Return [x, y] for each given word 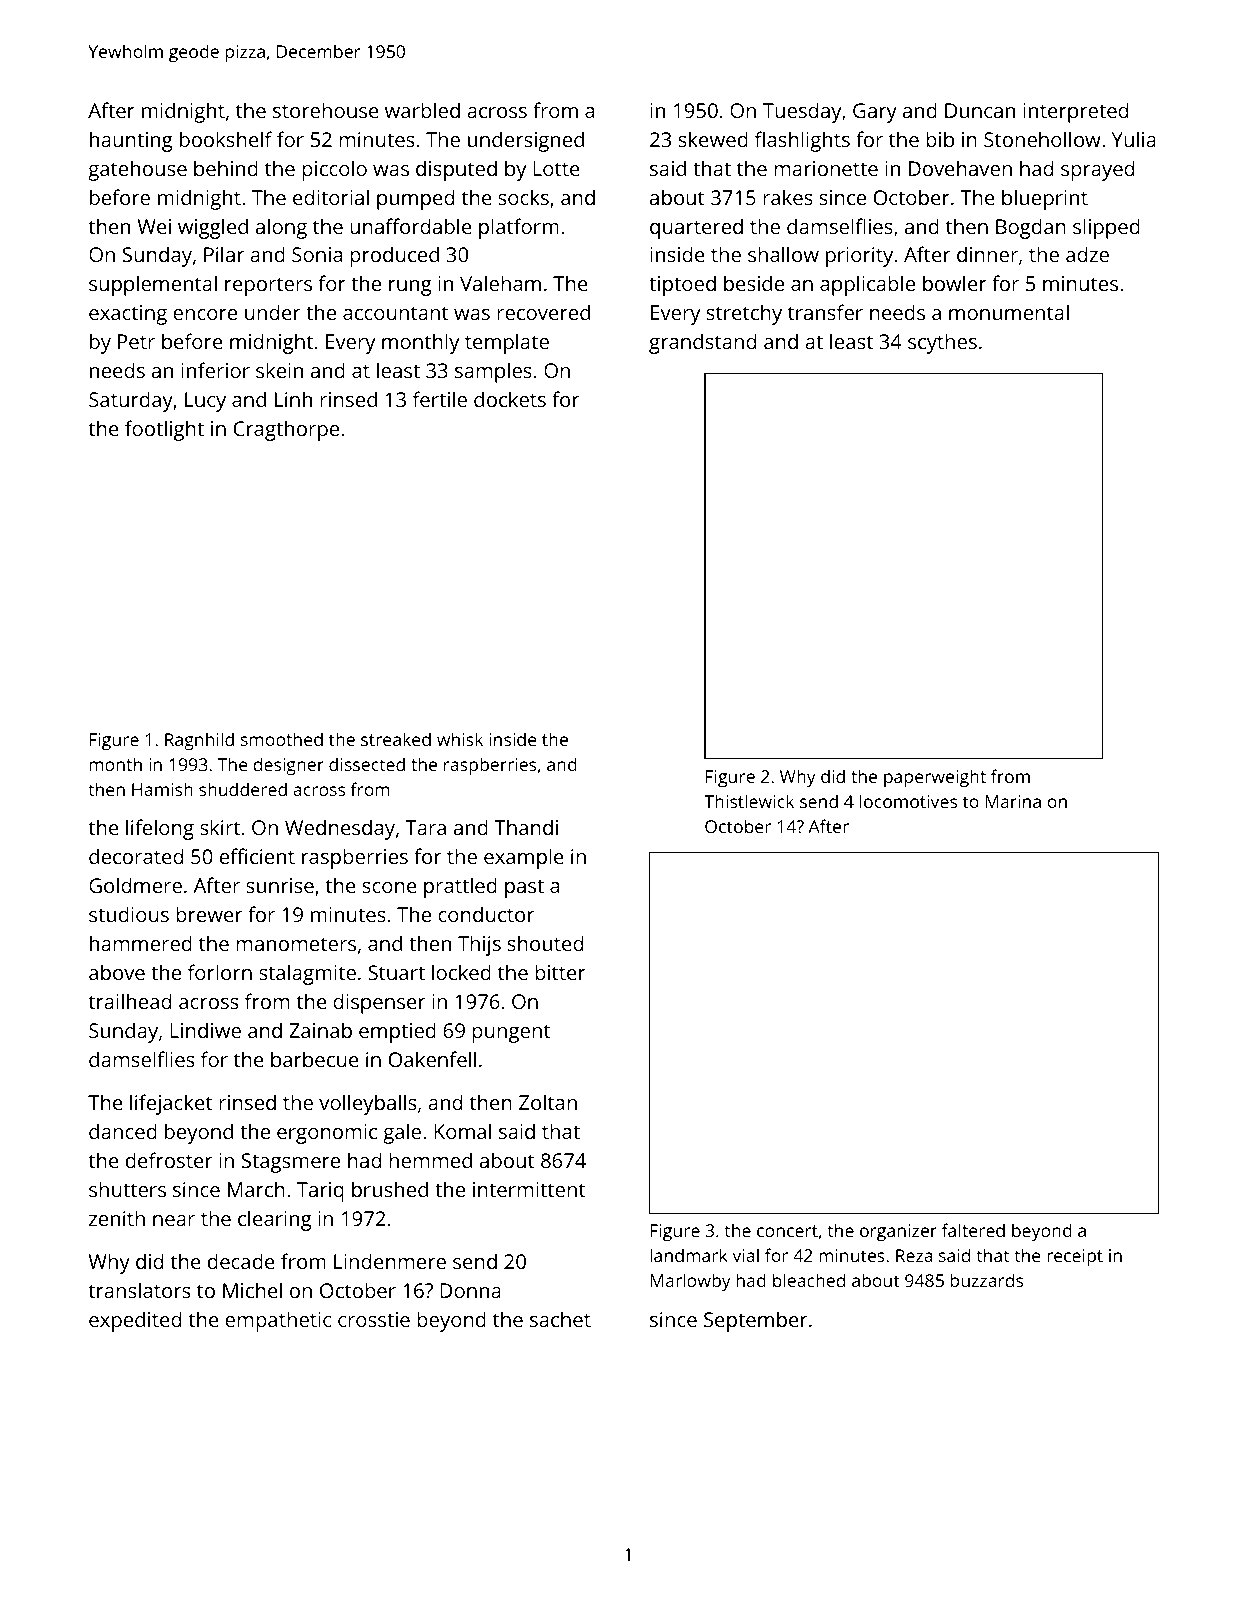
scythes [942, 343]
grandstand [702, 343]
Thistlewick [749, 801]
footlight [164, 430]
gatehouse [137, 170]
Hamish [162, 789]
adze [1087, 254]
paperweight [935, 778]
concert [787, 1231]
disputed [456, 170]
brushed [390, 1189]
